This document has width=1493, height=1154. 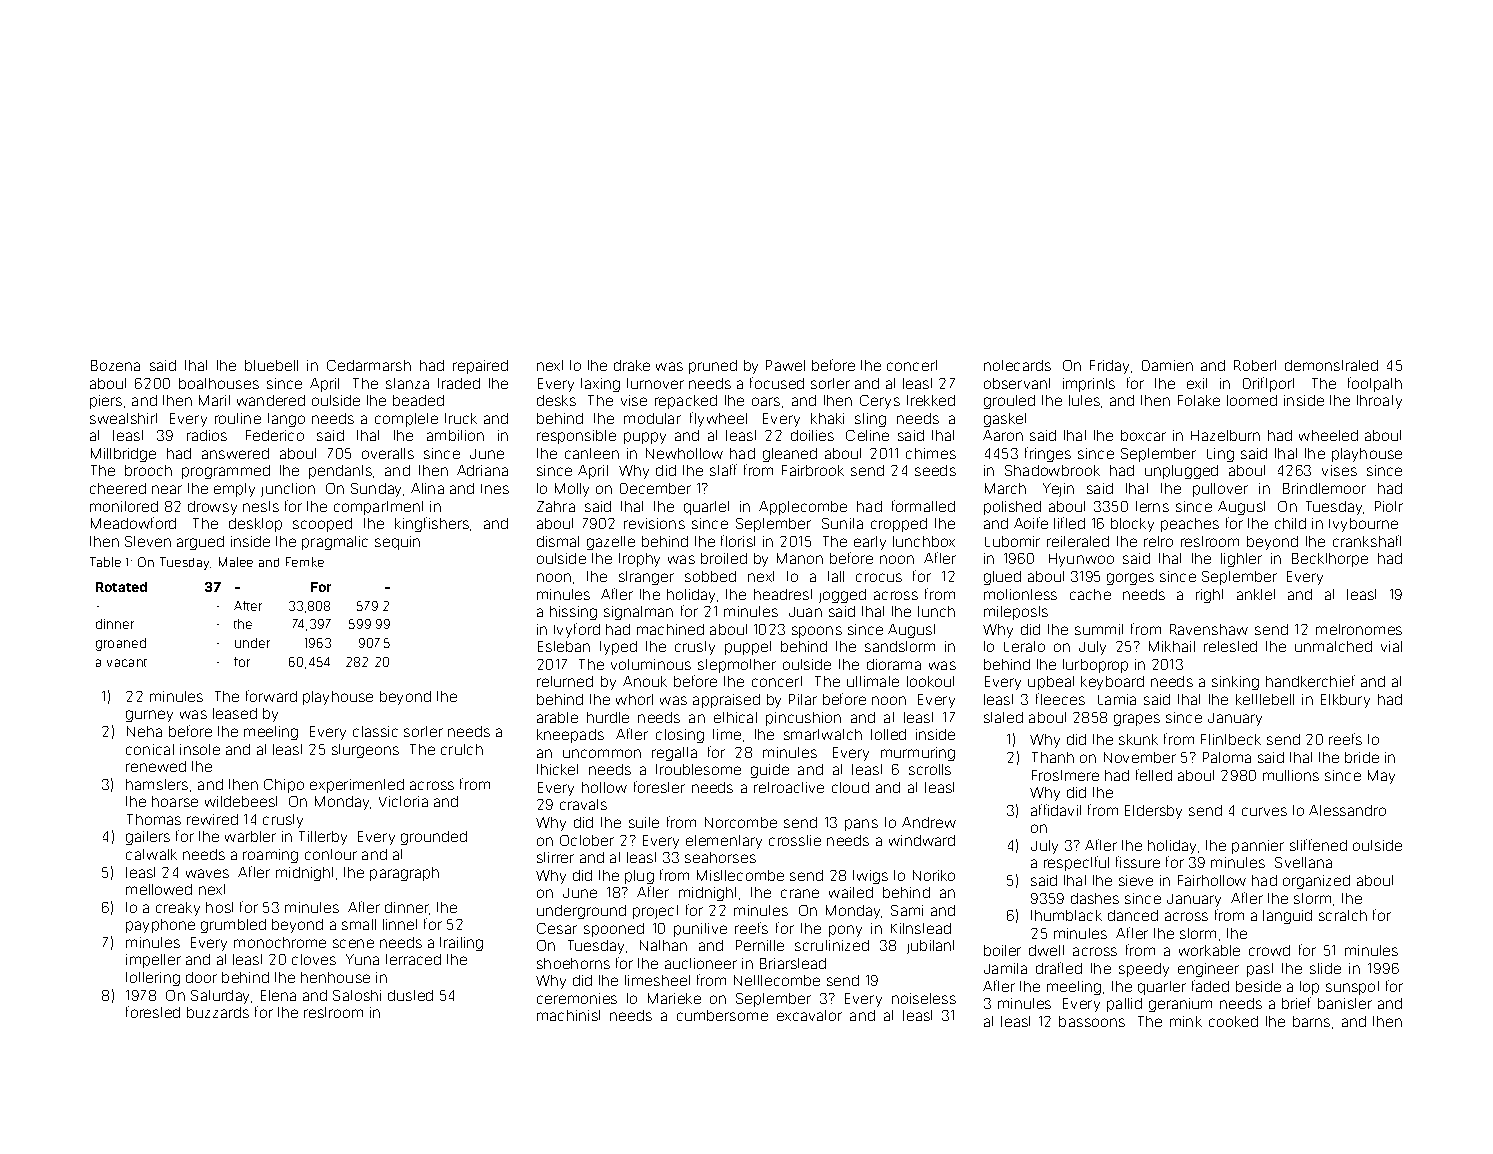 I want to click on scrolls, so click(x=930, y=769).
